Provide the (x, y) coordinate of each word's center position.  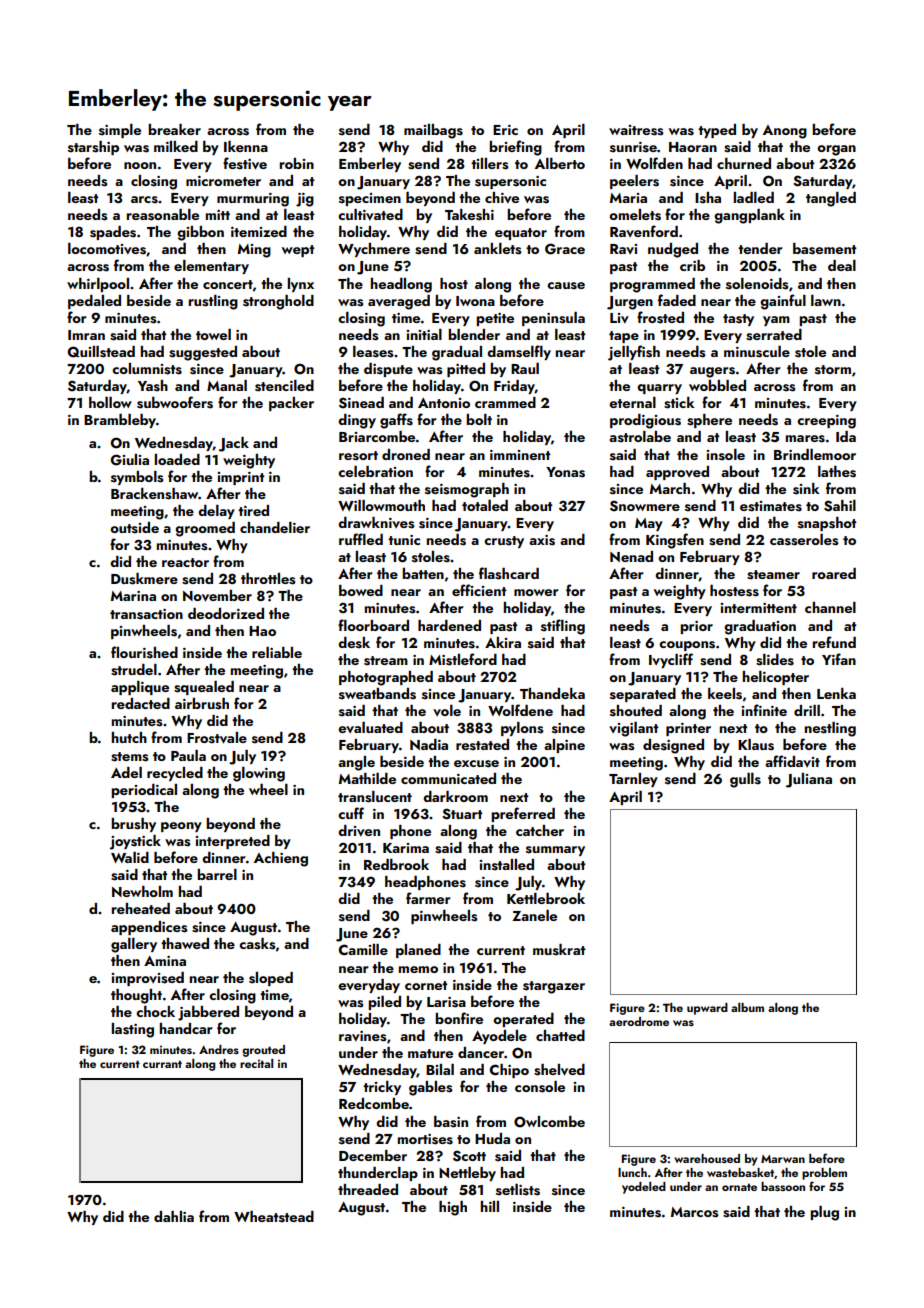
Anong (785, 132)
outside (134, 528)
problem (824, 1174)
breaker (174, 129)
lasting (133, 1030)
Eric (505, 130)
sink (806, 489)
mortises (425, 1139)
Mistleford (463, 659)
